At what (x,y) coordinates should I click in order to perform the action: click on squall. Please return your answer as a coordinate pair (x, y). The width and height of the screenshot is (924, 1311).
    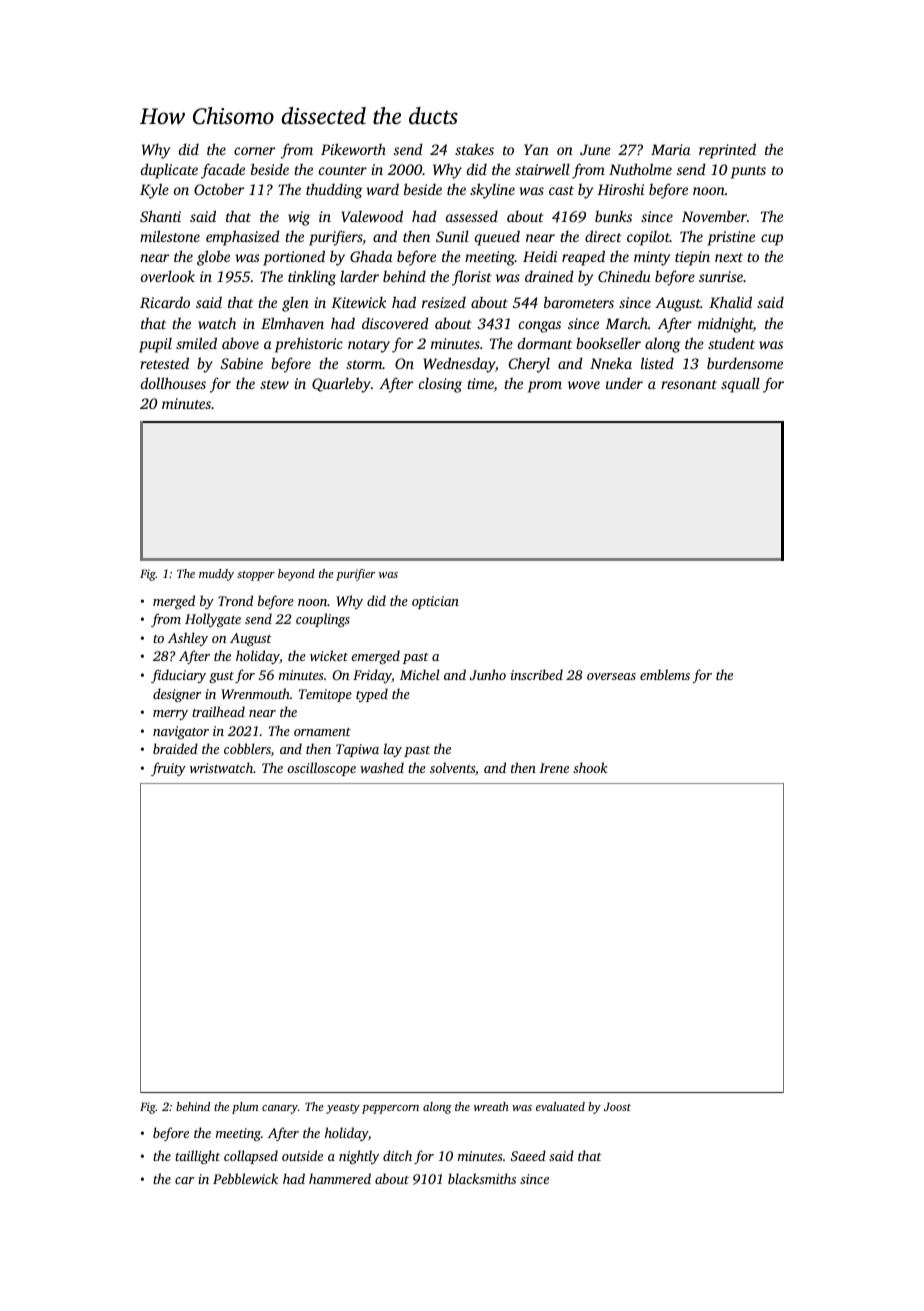
    Looking at the image, I should click on (740, 385).
